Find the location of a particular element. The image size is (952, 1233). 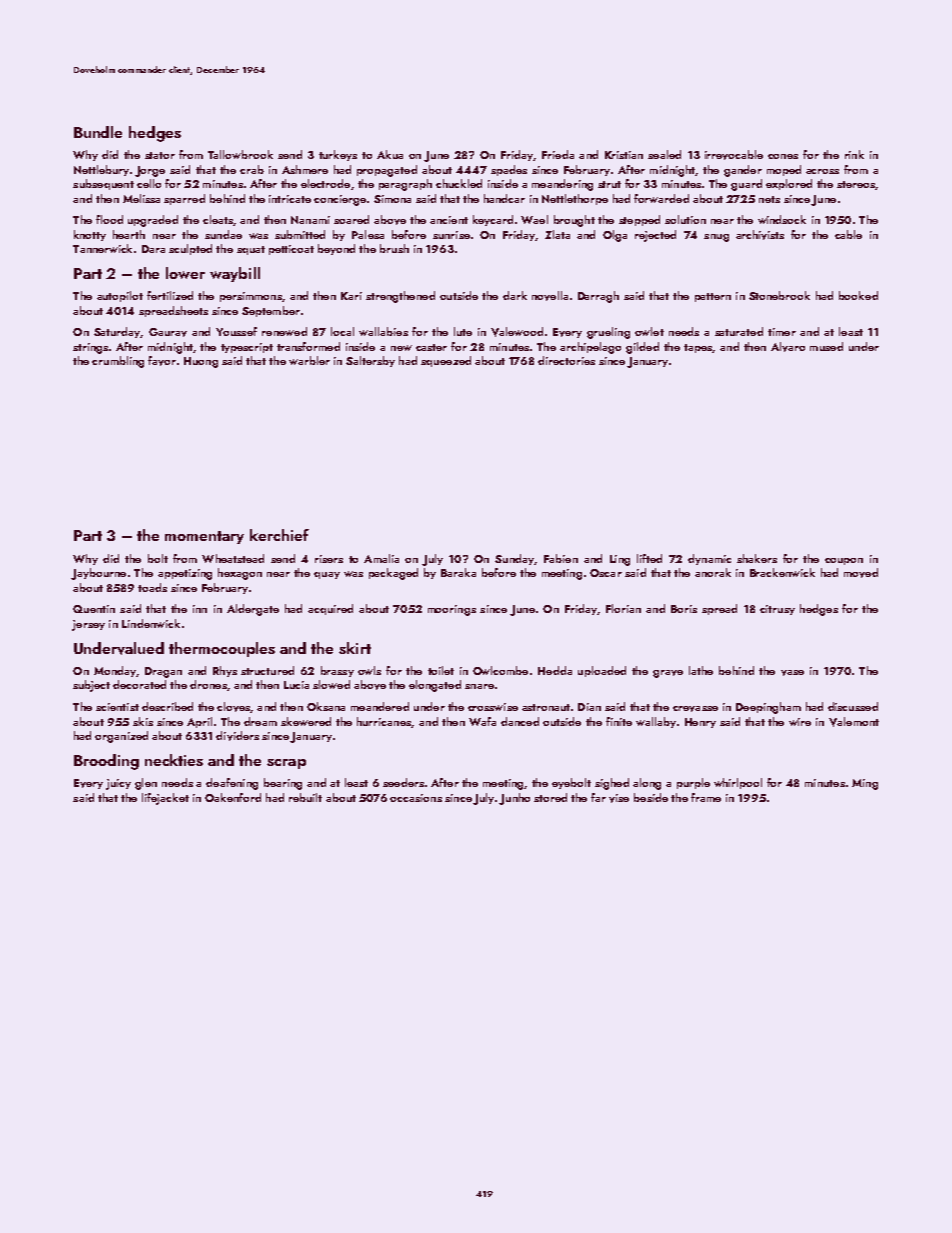

mused is located at coordinates (826, 346).
